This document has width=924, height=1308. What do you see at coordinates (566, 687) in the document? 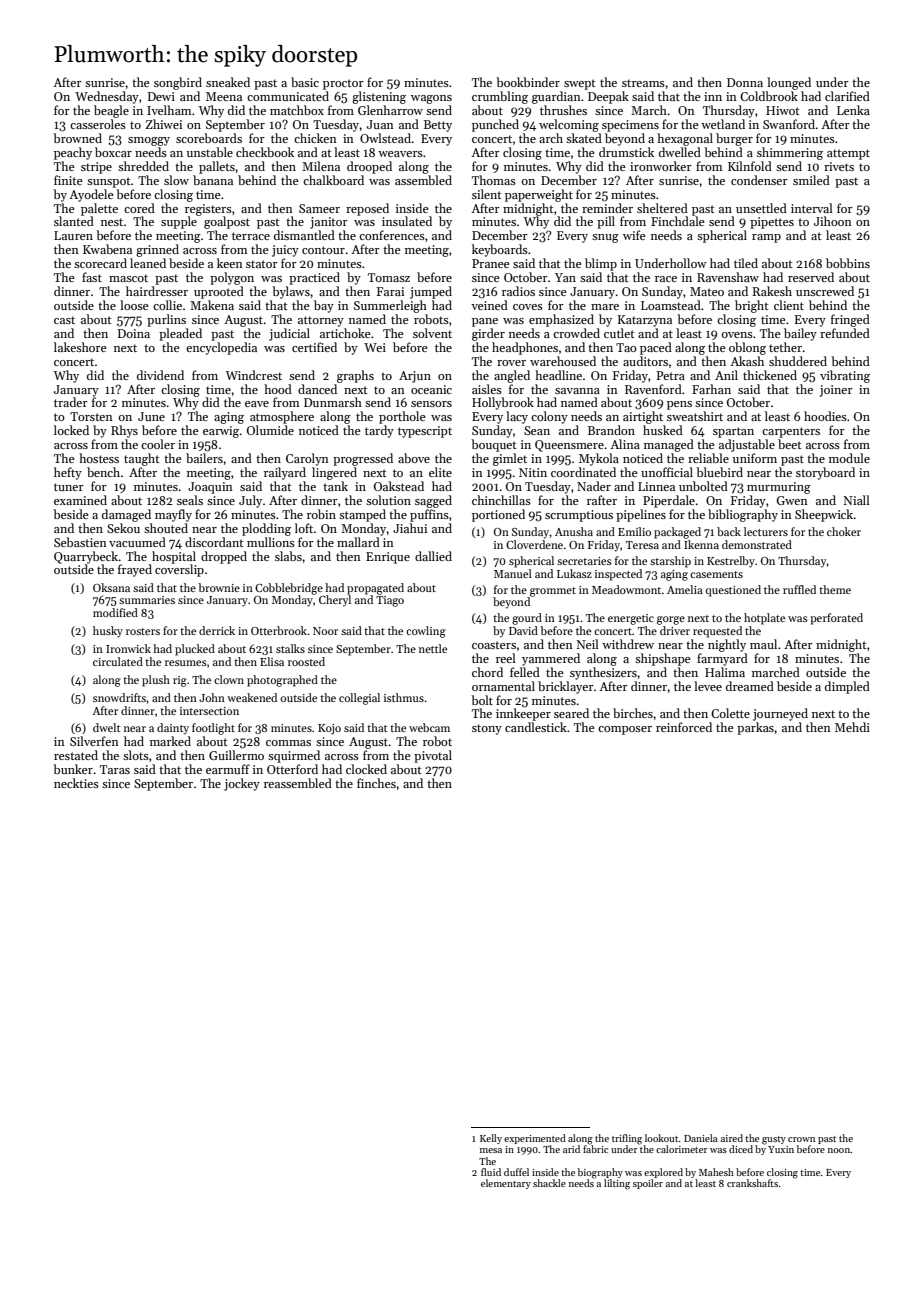
I see `bricklayer` at bounding box center [566, 687].
